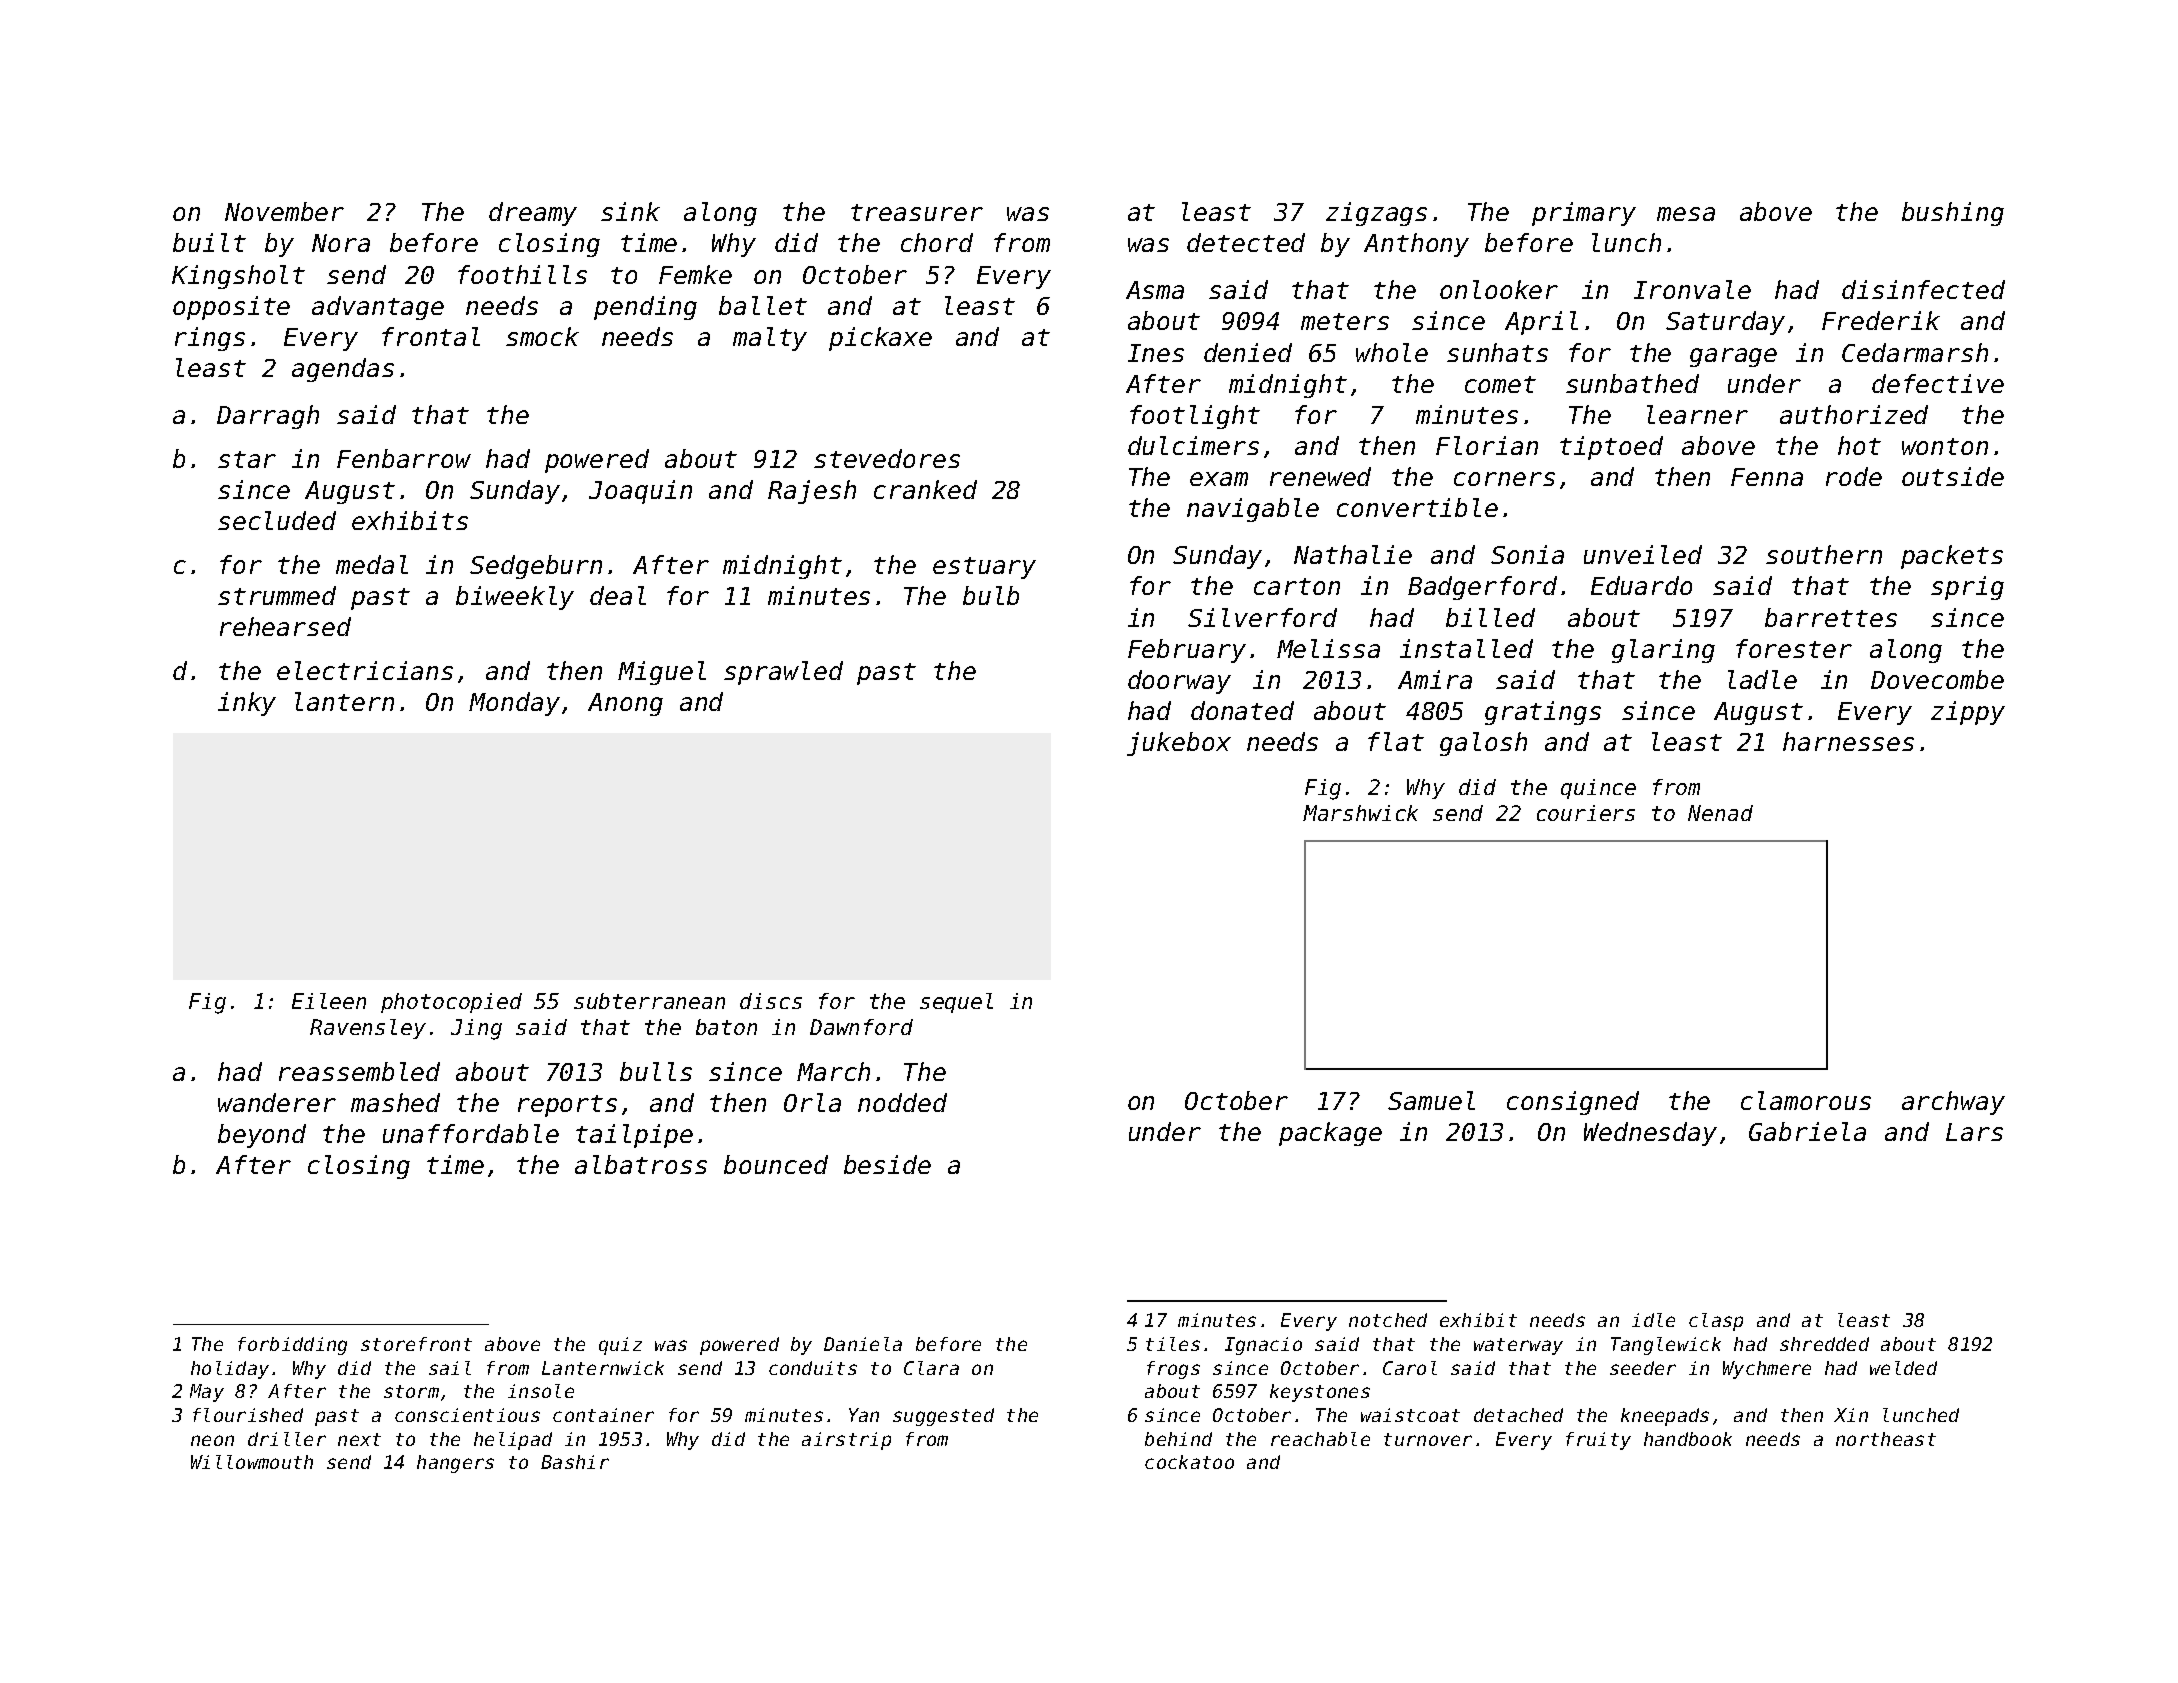 Image resolution: width=2178 pixels, height=1683 pixels. I want to click on sequel, so click(956, 1003).
